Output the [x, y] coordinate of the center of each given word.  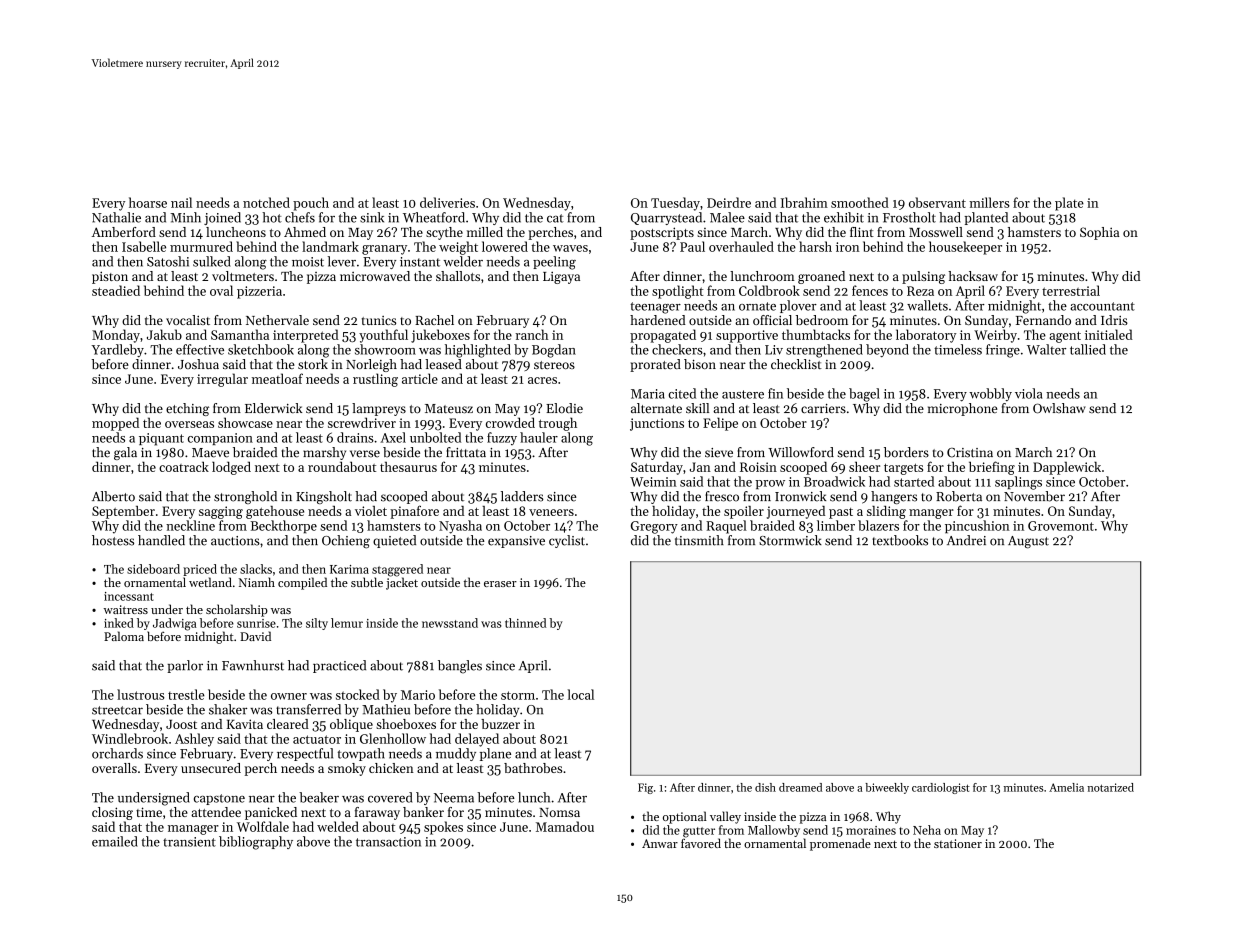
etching [187, 409]
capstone [219, 799]
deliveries [447, 202]
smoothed [860, 202]
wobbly [990, 394]
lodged [231, 468]
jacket [402, 583]
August [1028, 542]
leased [443, 364]
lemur [347, 623]
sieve [719, 453]
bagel [864, 395]
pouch [311, 204]
